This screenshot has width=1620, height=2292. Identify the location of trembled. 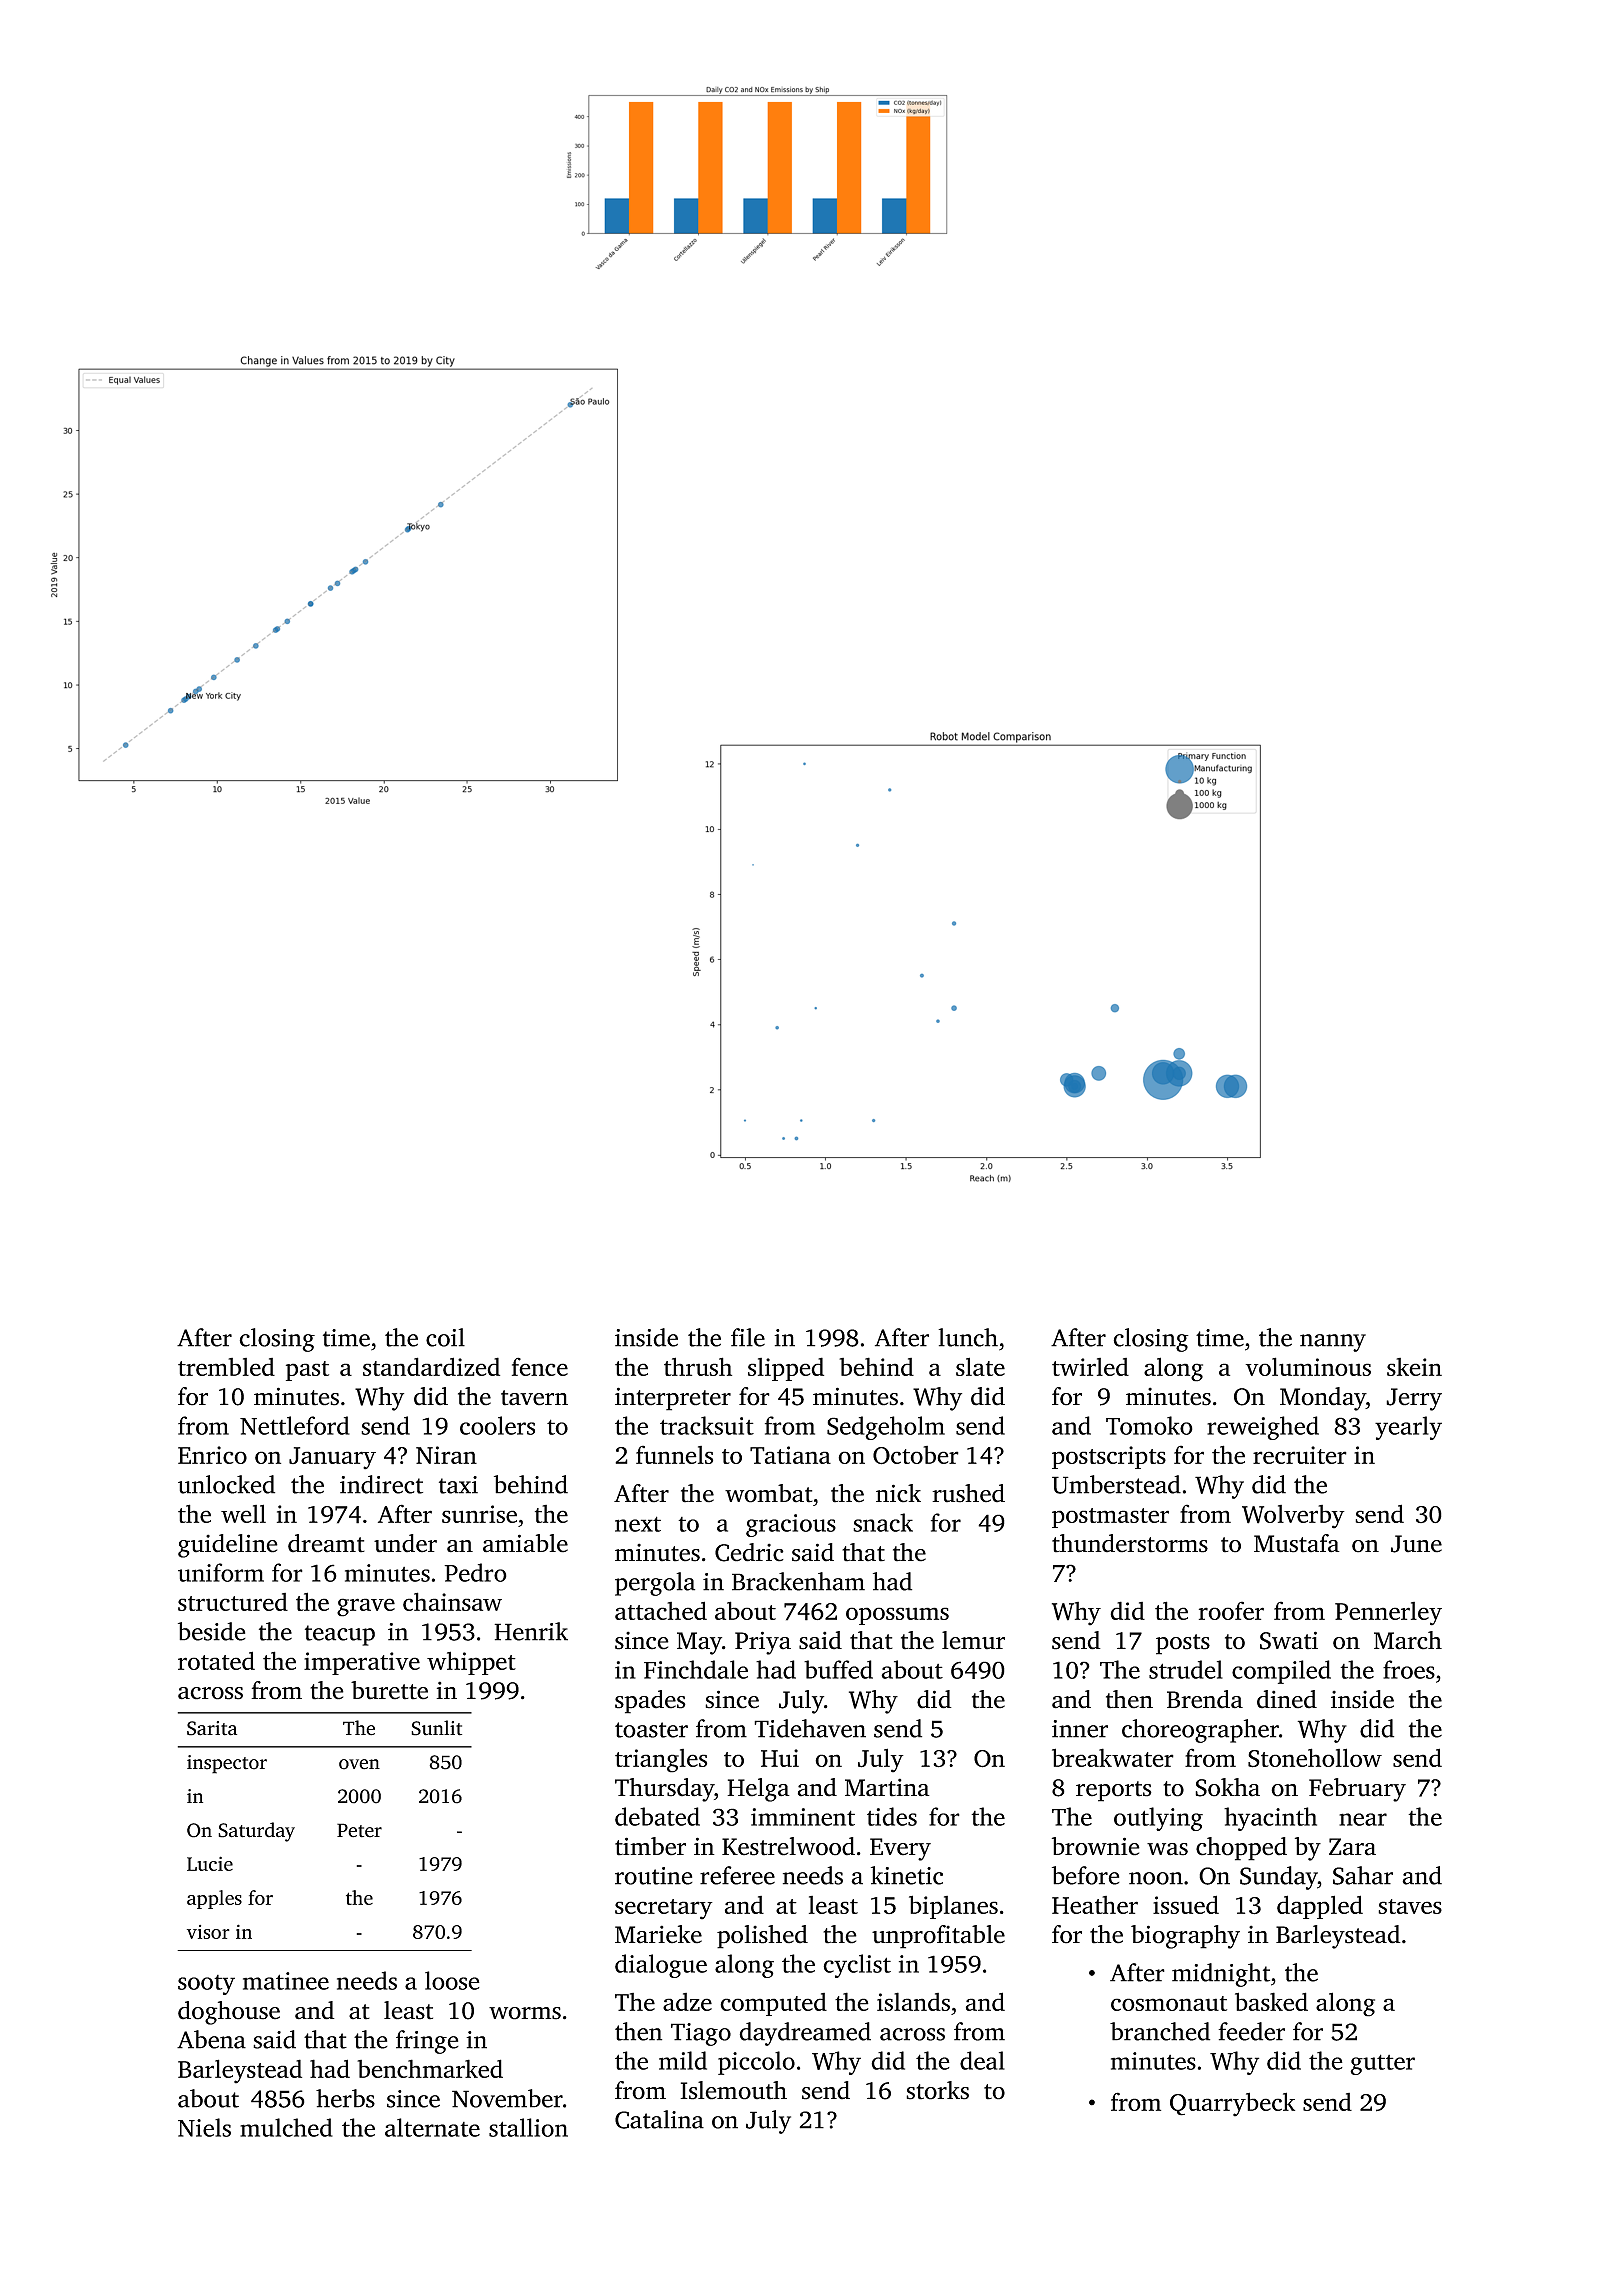
(226, 1367).
